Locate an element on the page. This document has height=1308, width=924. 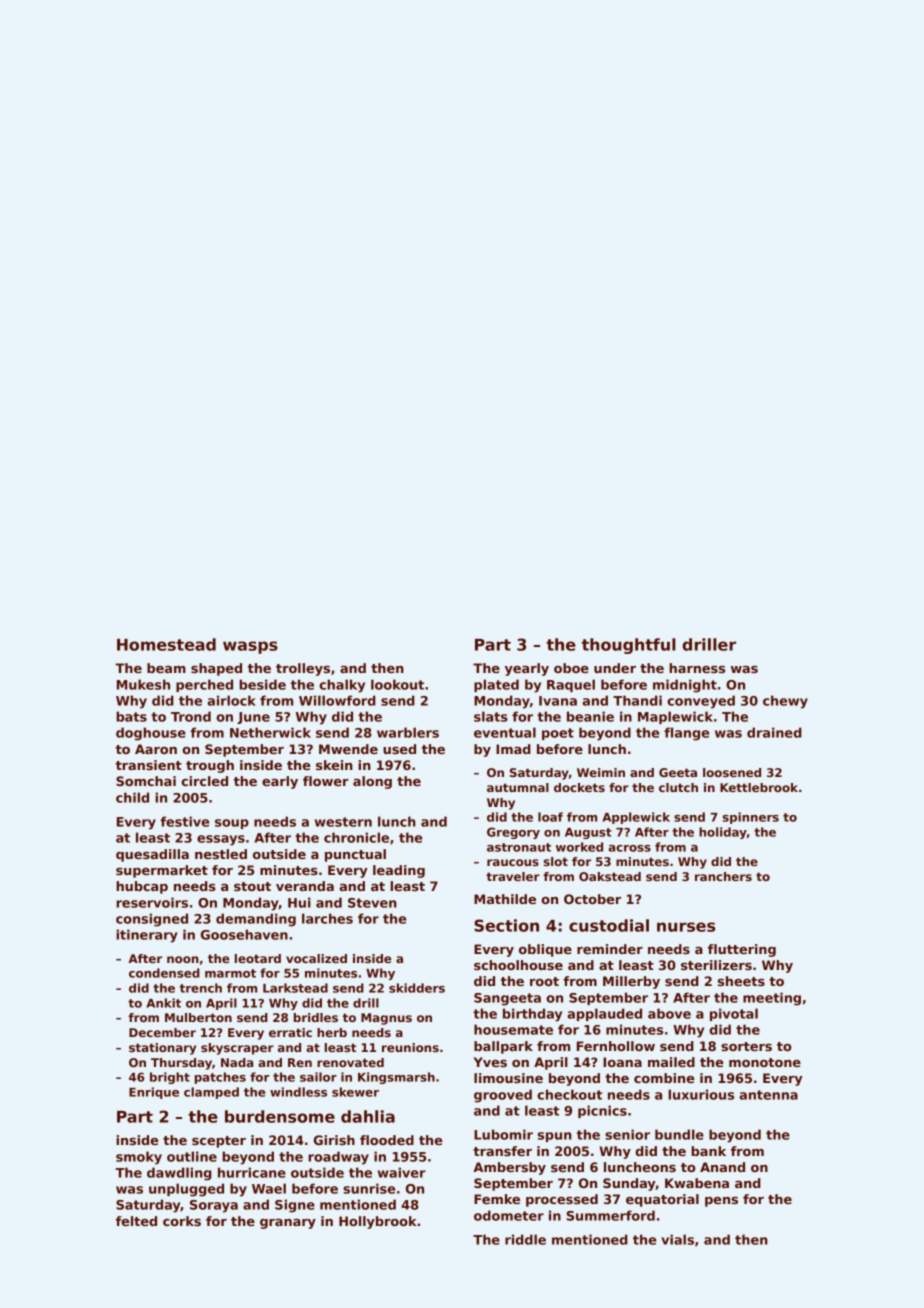
Trond is located at coordinates (191, 716).
